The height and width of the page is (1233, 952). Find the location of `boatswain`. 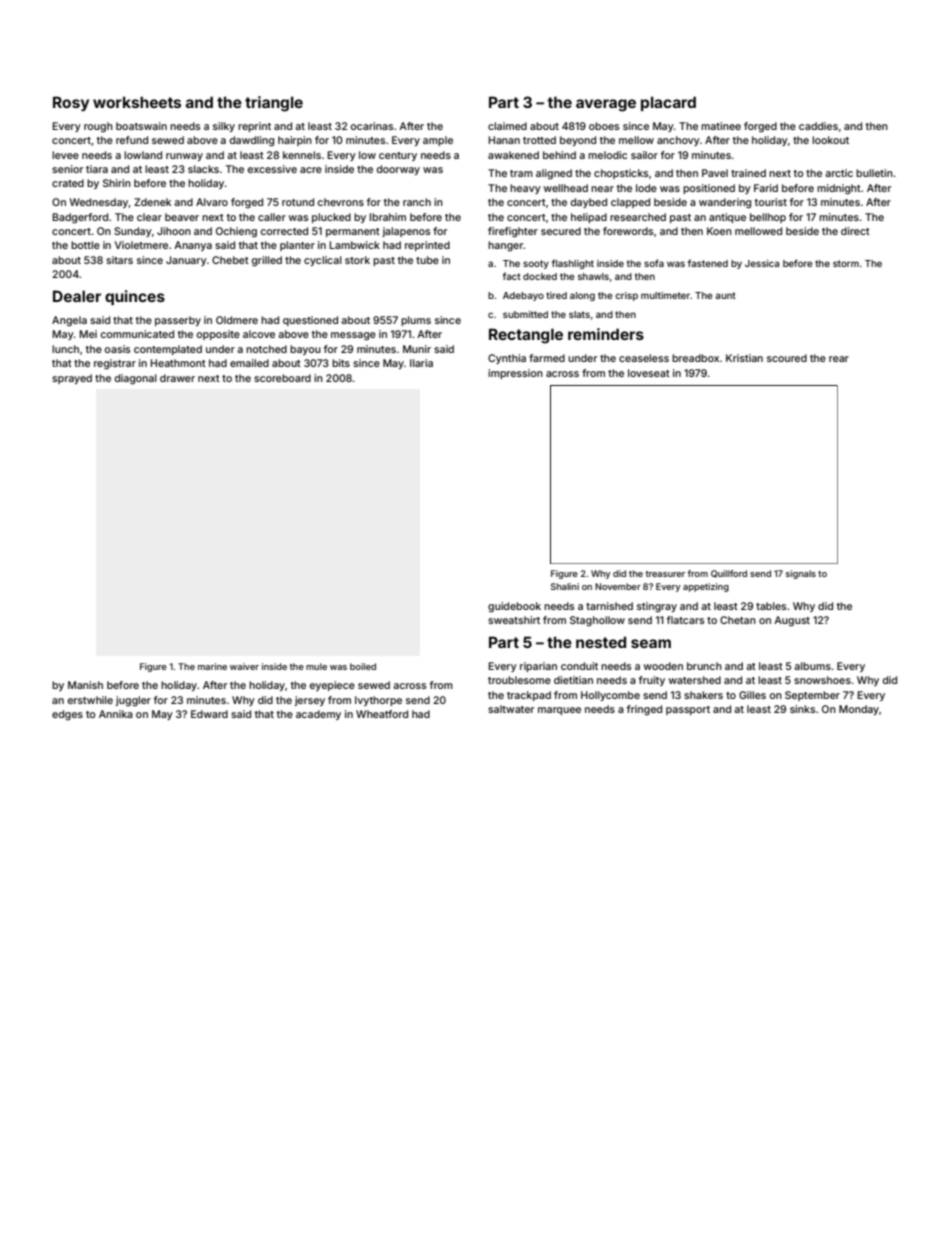

boatswain is located at coordinates (141, 126).
